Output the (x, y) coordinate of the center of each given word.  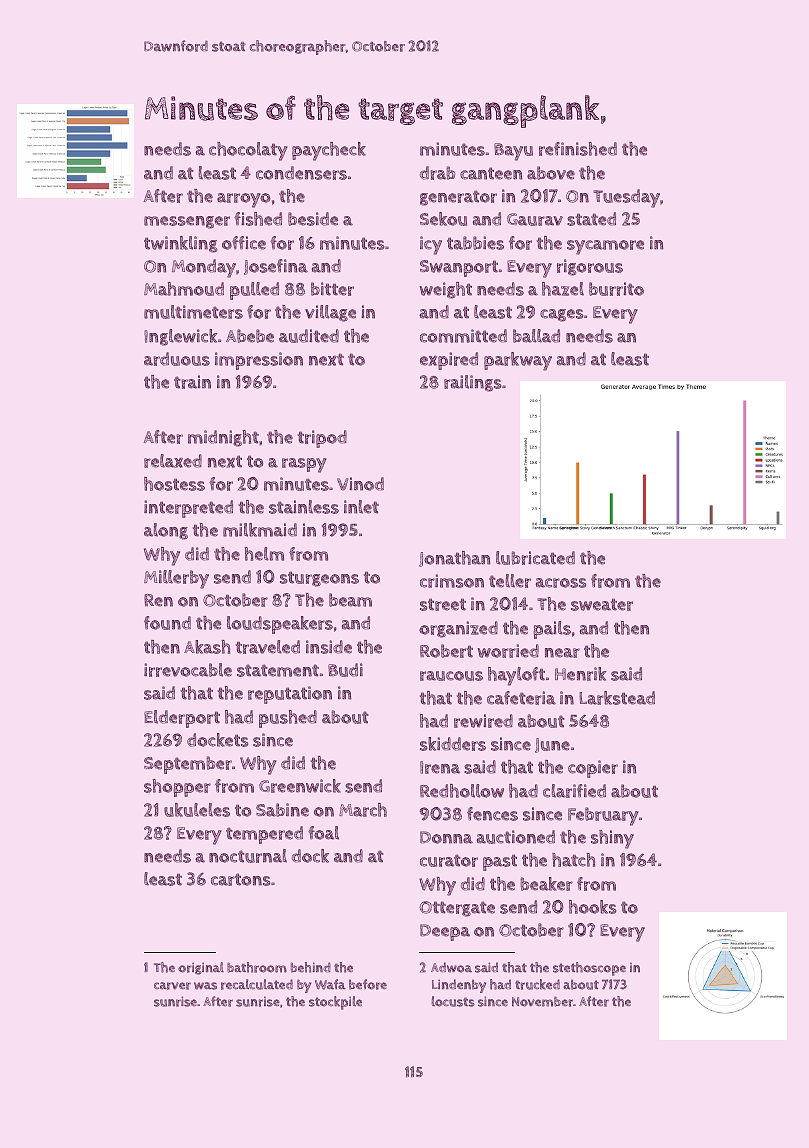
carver (172, 986)
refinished (578, 149)
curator (449, 860)
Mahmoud (184, 289)
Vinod (360, 484)
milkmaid (260, 530)
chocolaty (248, 151)
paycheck (329, 151)
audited (309, 336)
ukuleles (197, 810)
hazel (563, 289)
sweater (602, 604)
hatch (573, 860)
